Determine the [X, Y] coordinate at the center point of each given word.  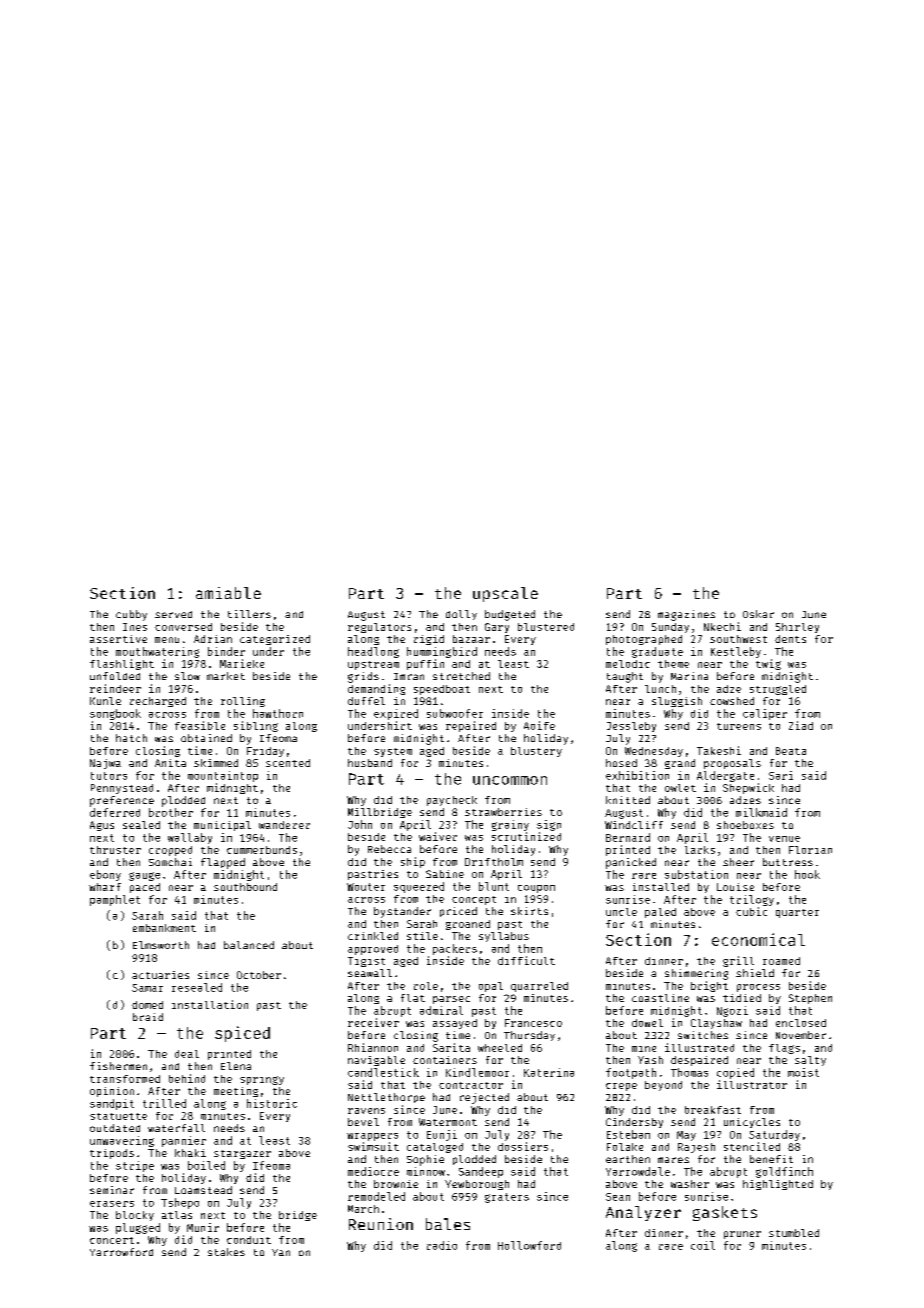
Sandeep [481, 1172]
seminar [112, 1190]
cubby [131, 615]
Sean [618, 1197]
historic [272, 1103]
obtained [206, 738]
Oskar [758, 614]
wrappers [372, 1137]
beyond [663, 1086]
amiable [228, 593]
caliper [765, 714]
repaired [471, 726]
